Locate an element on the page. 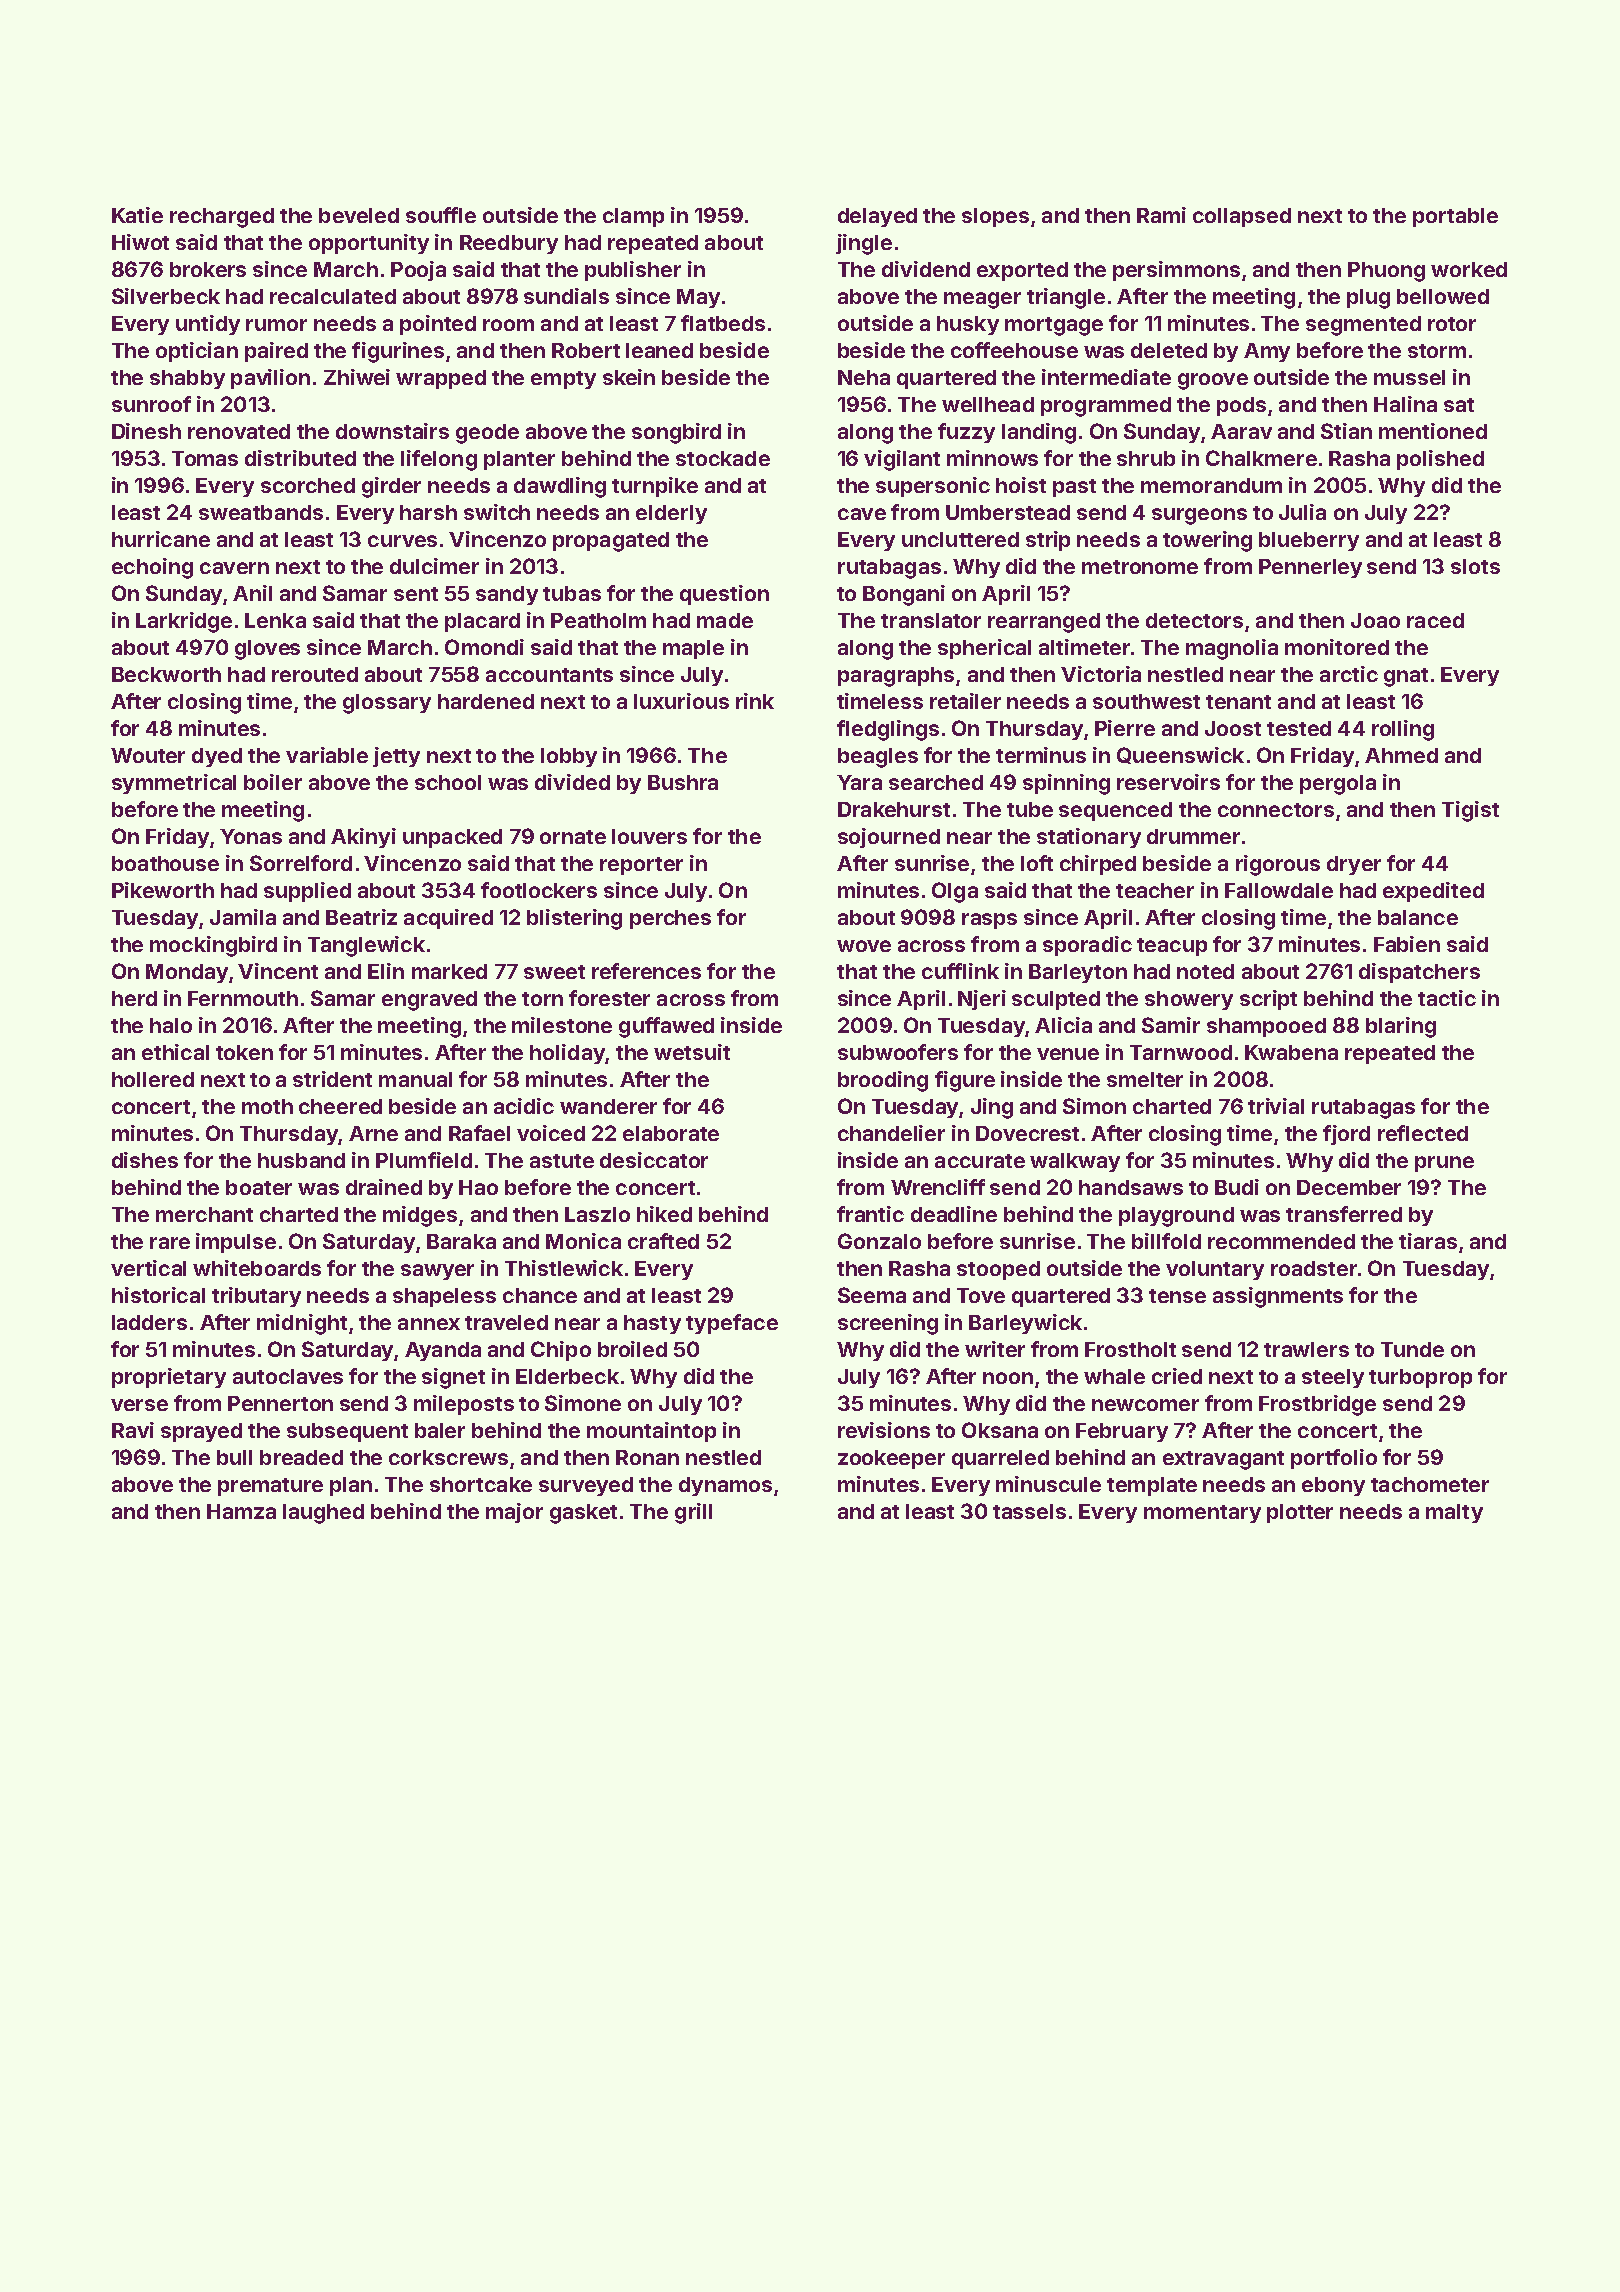  dishes is located at coordinates (145, 1160).
